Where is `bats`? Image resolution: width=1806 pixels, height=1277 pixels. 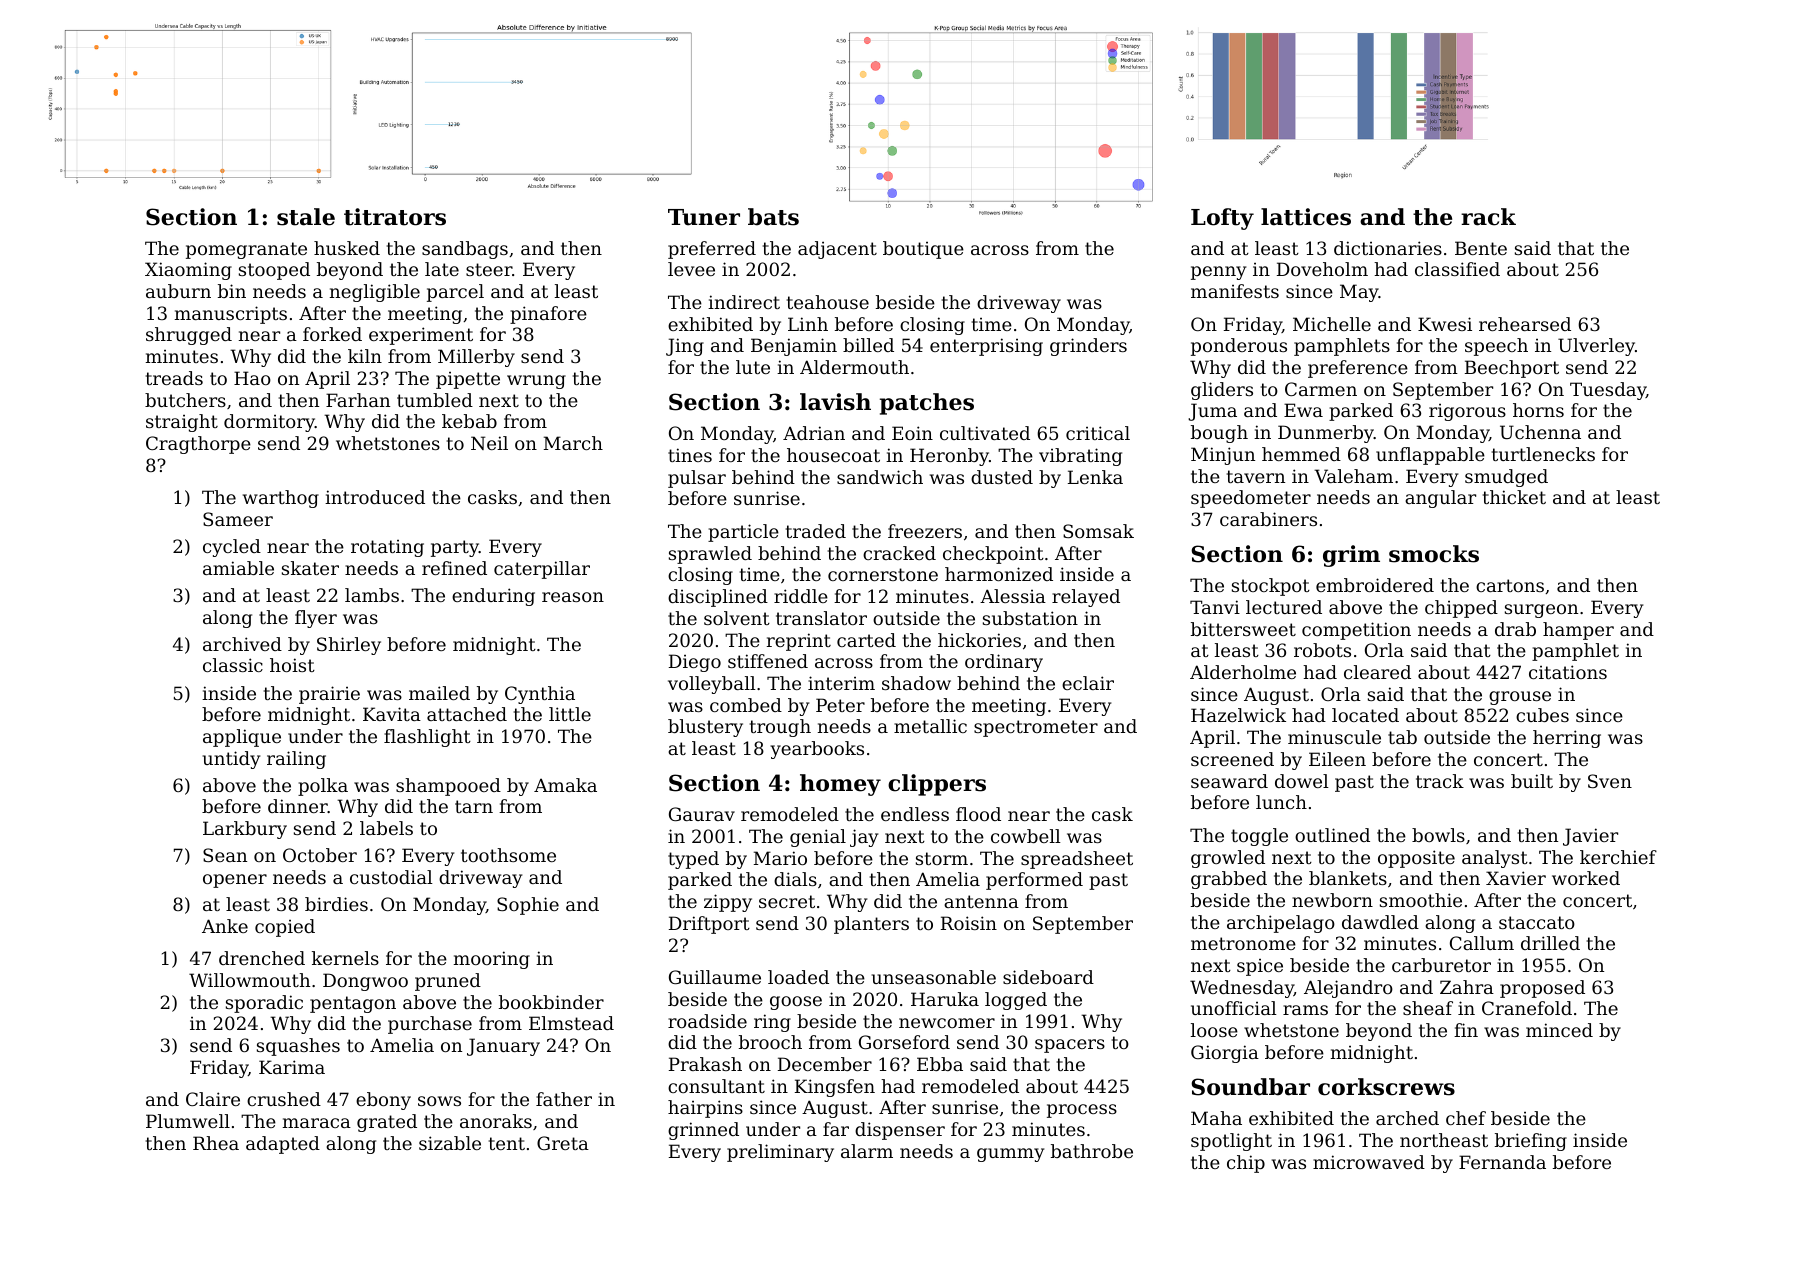 bats is located at coordinates (773, 217).
